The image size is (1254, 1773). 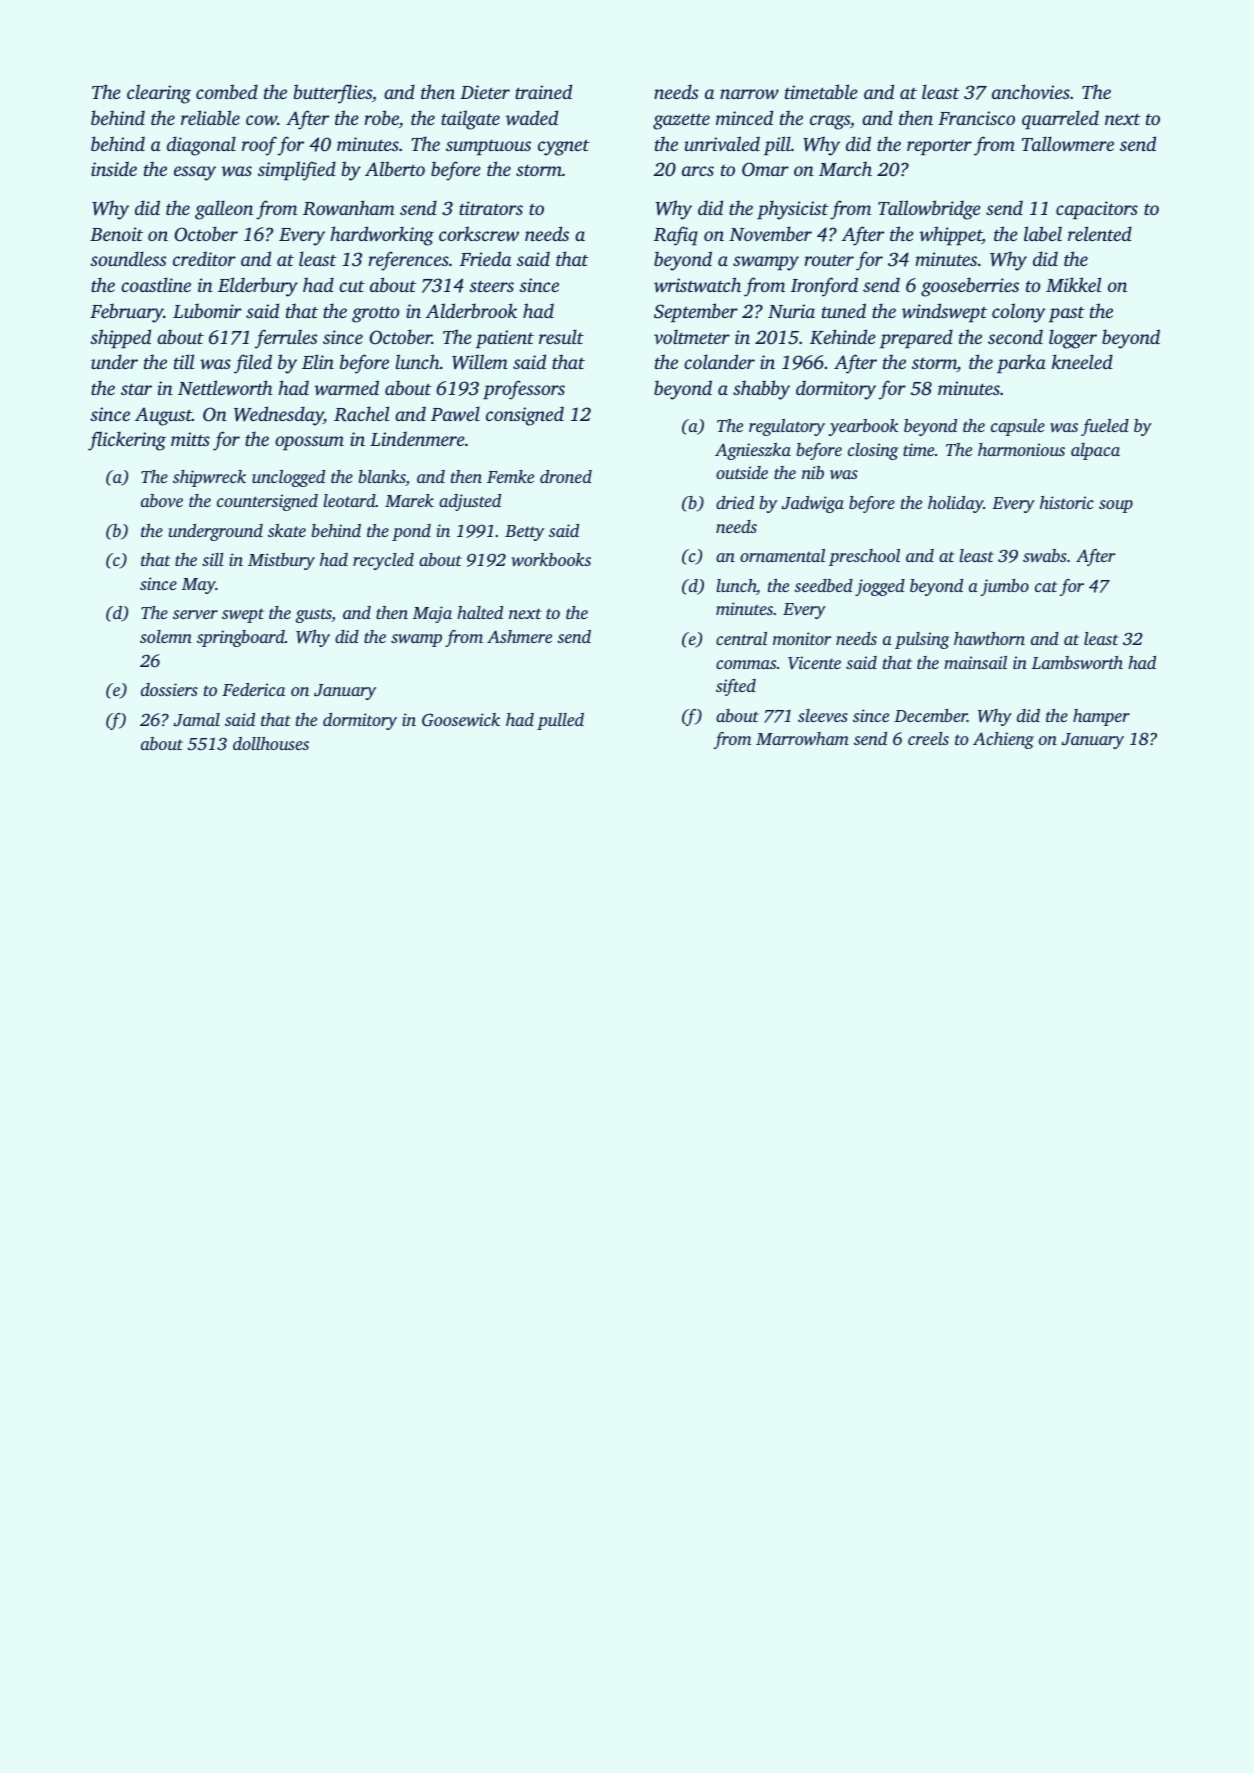 What do you see at coordinates (1067, 314) in the page?
I see `past` at bounding box center [1067, 314].
